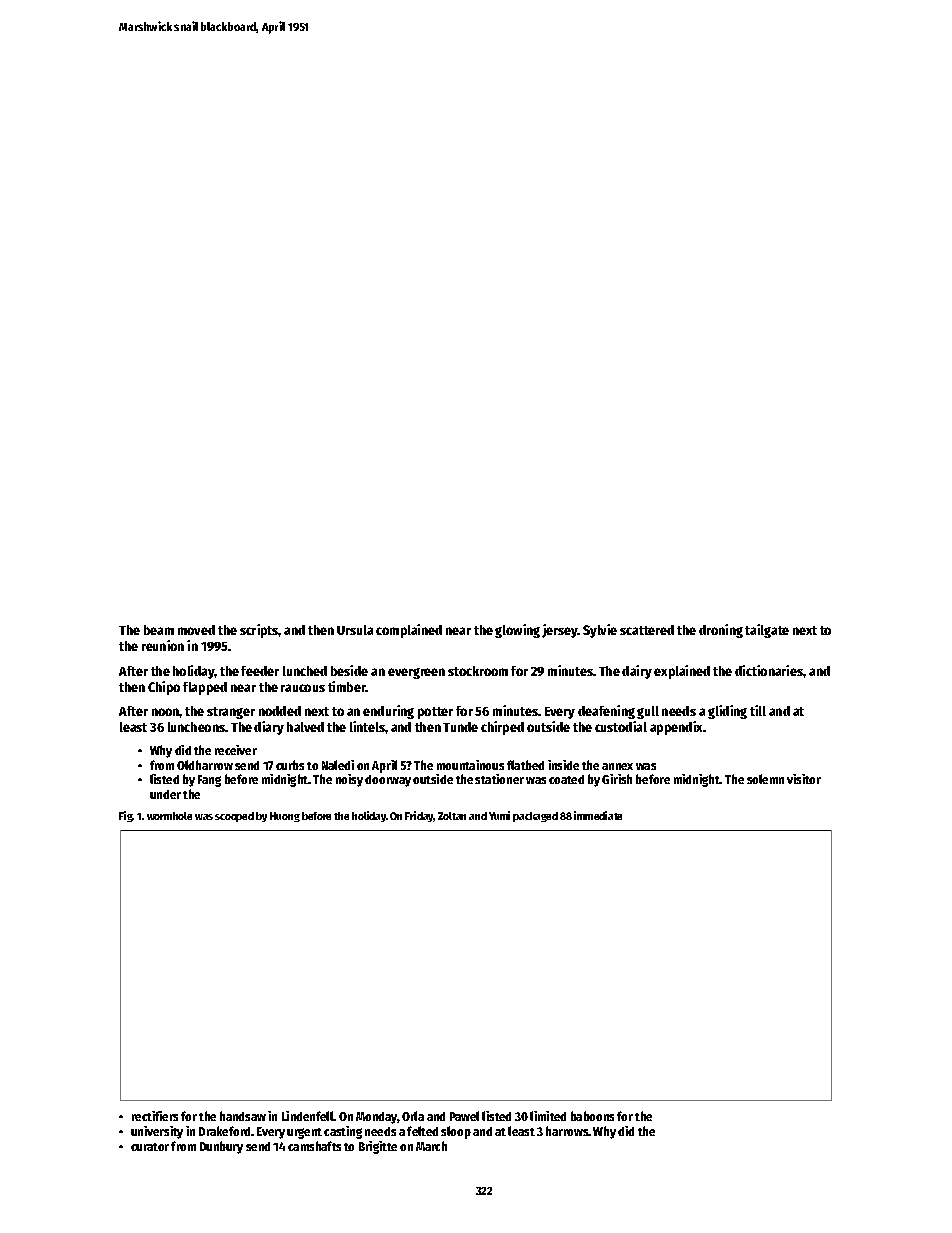  What do you see at coordinates (592, 1116) in the image?
I see `baboons` at bounding box center [592, 1116].
